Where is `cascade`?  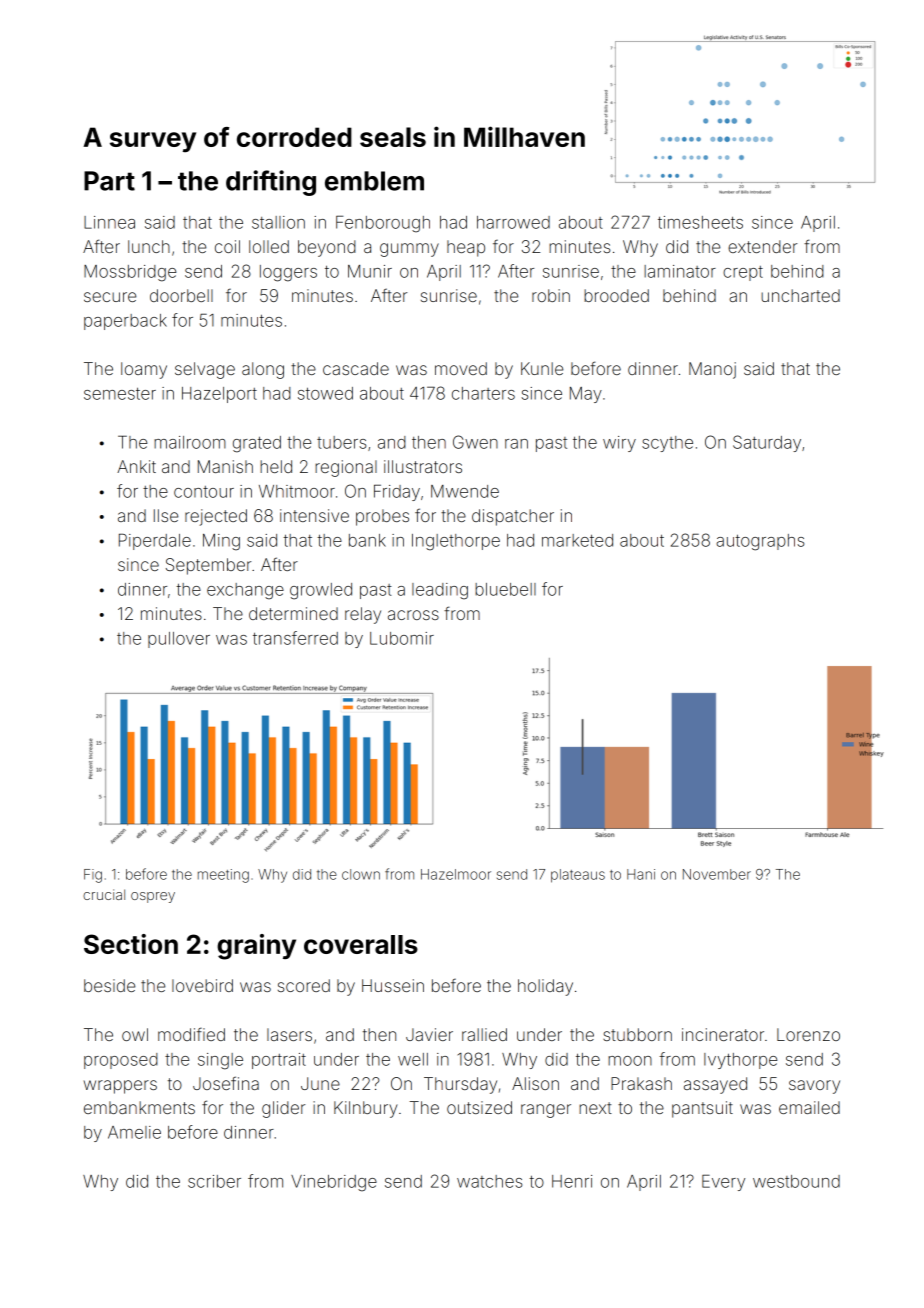
cascade is located at coordinates (356, 368).
